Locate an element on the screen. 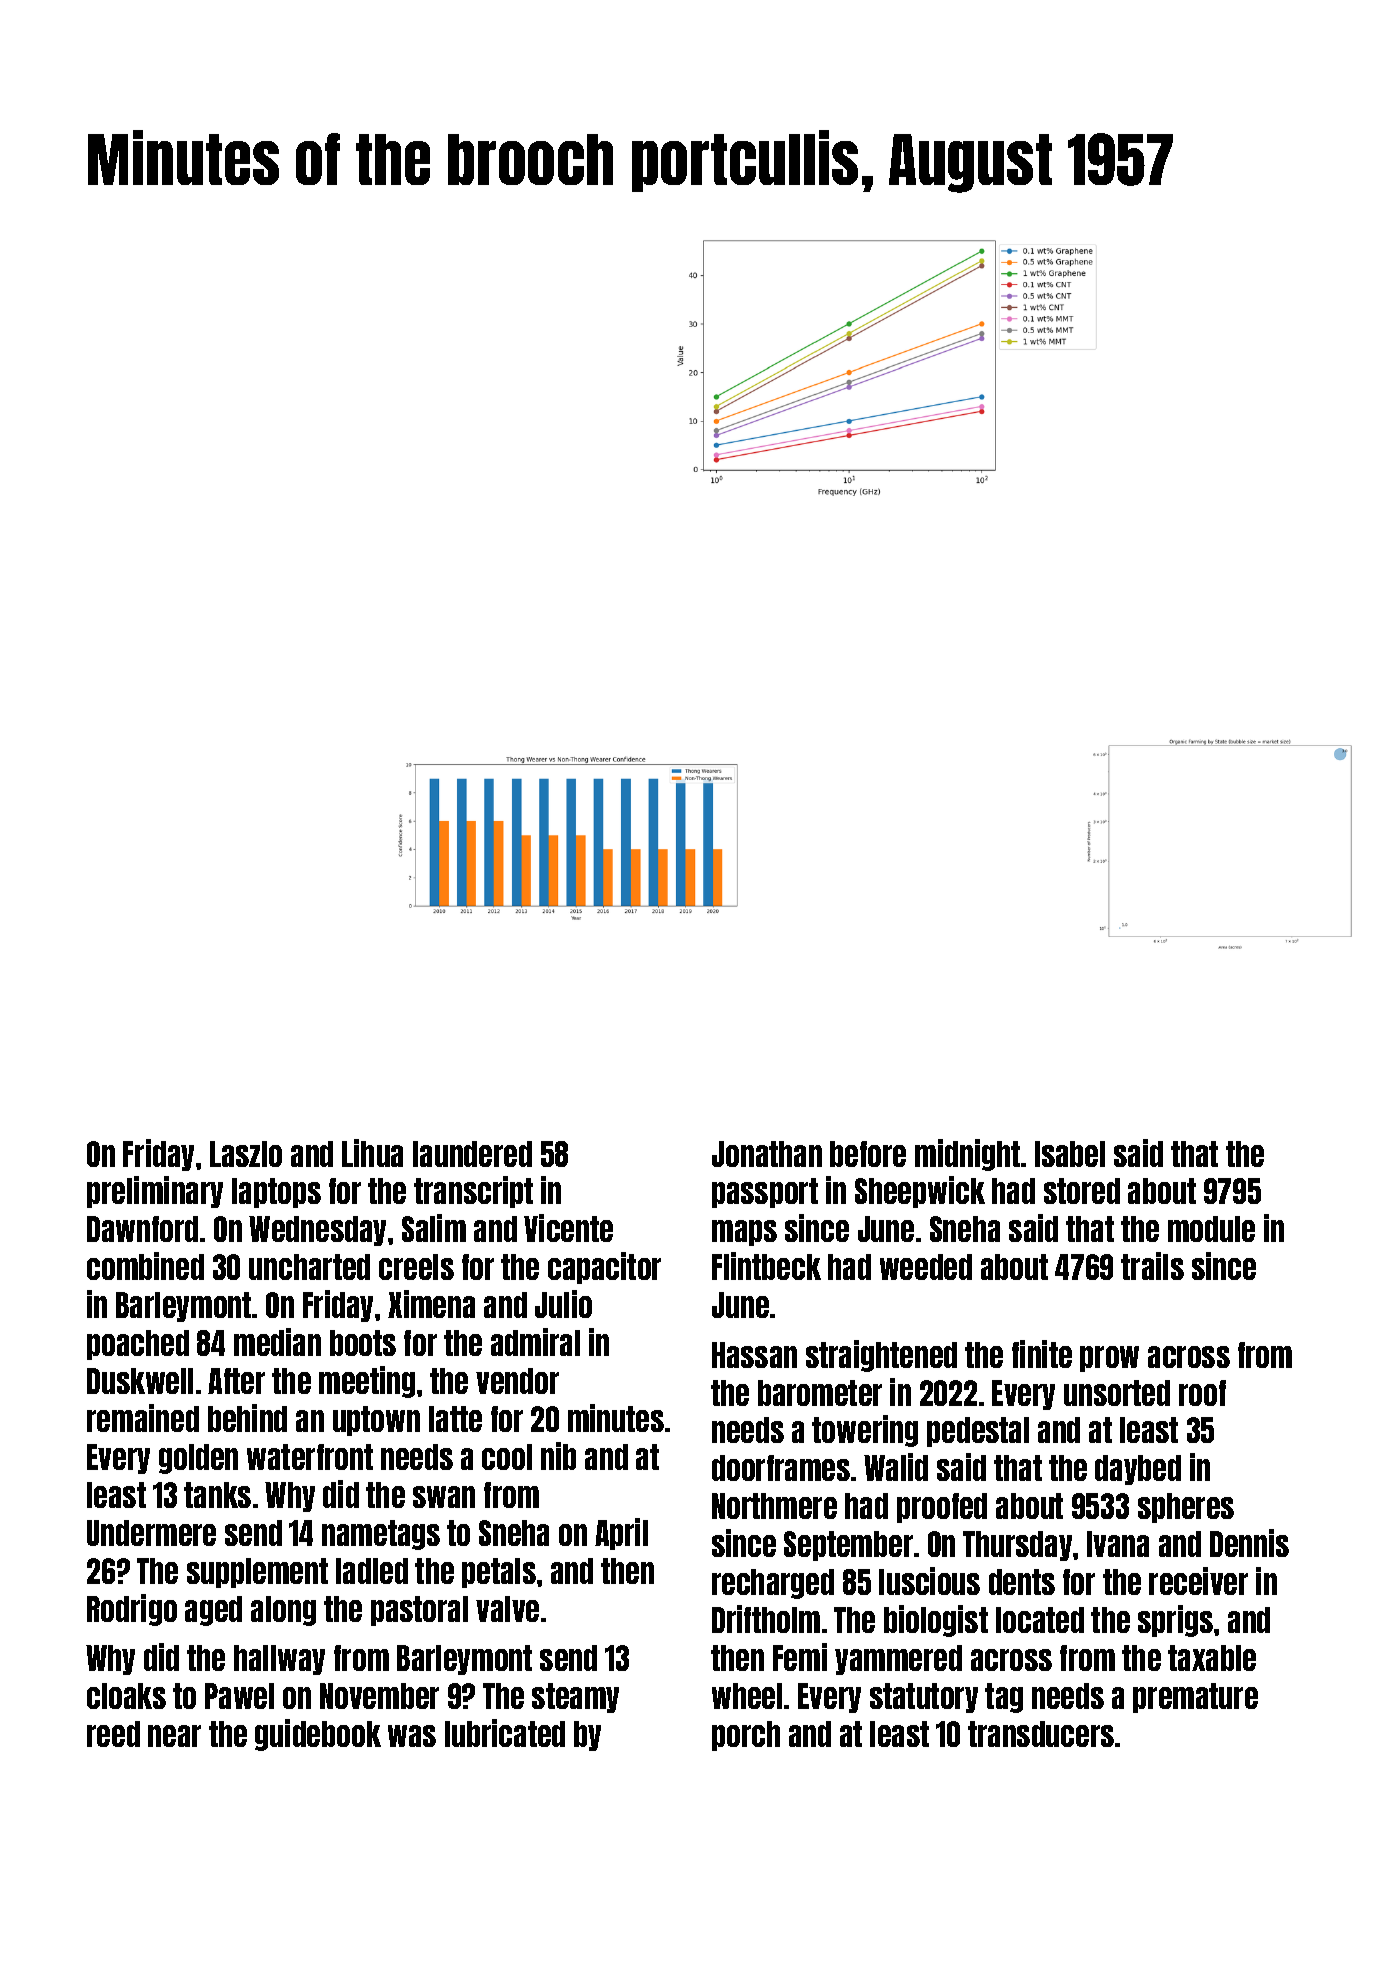  Undermere is located at coordinates (151, 1533).
